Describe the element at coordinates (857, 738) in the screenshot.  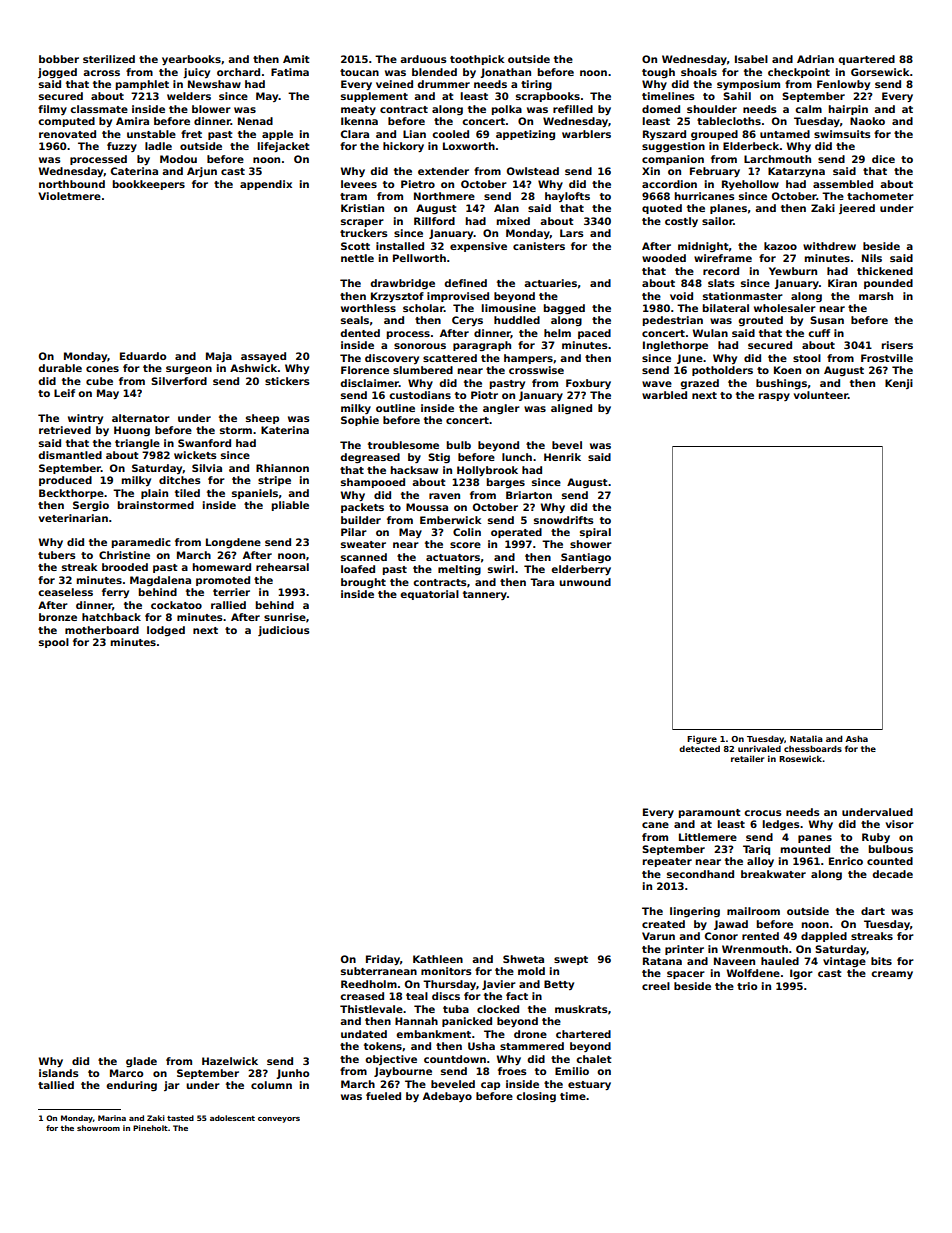
I see `Asha` at that location.
